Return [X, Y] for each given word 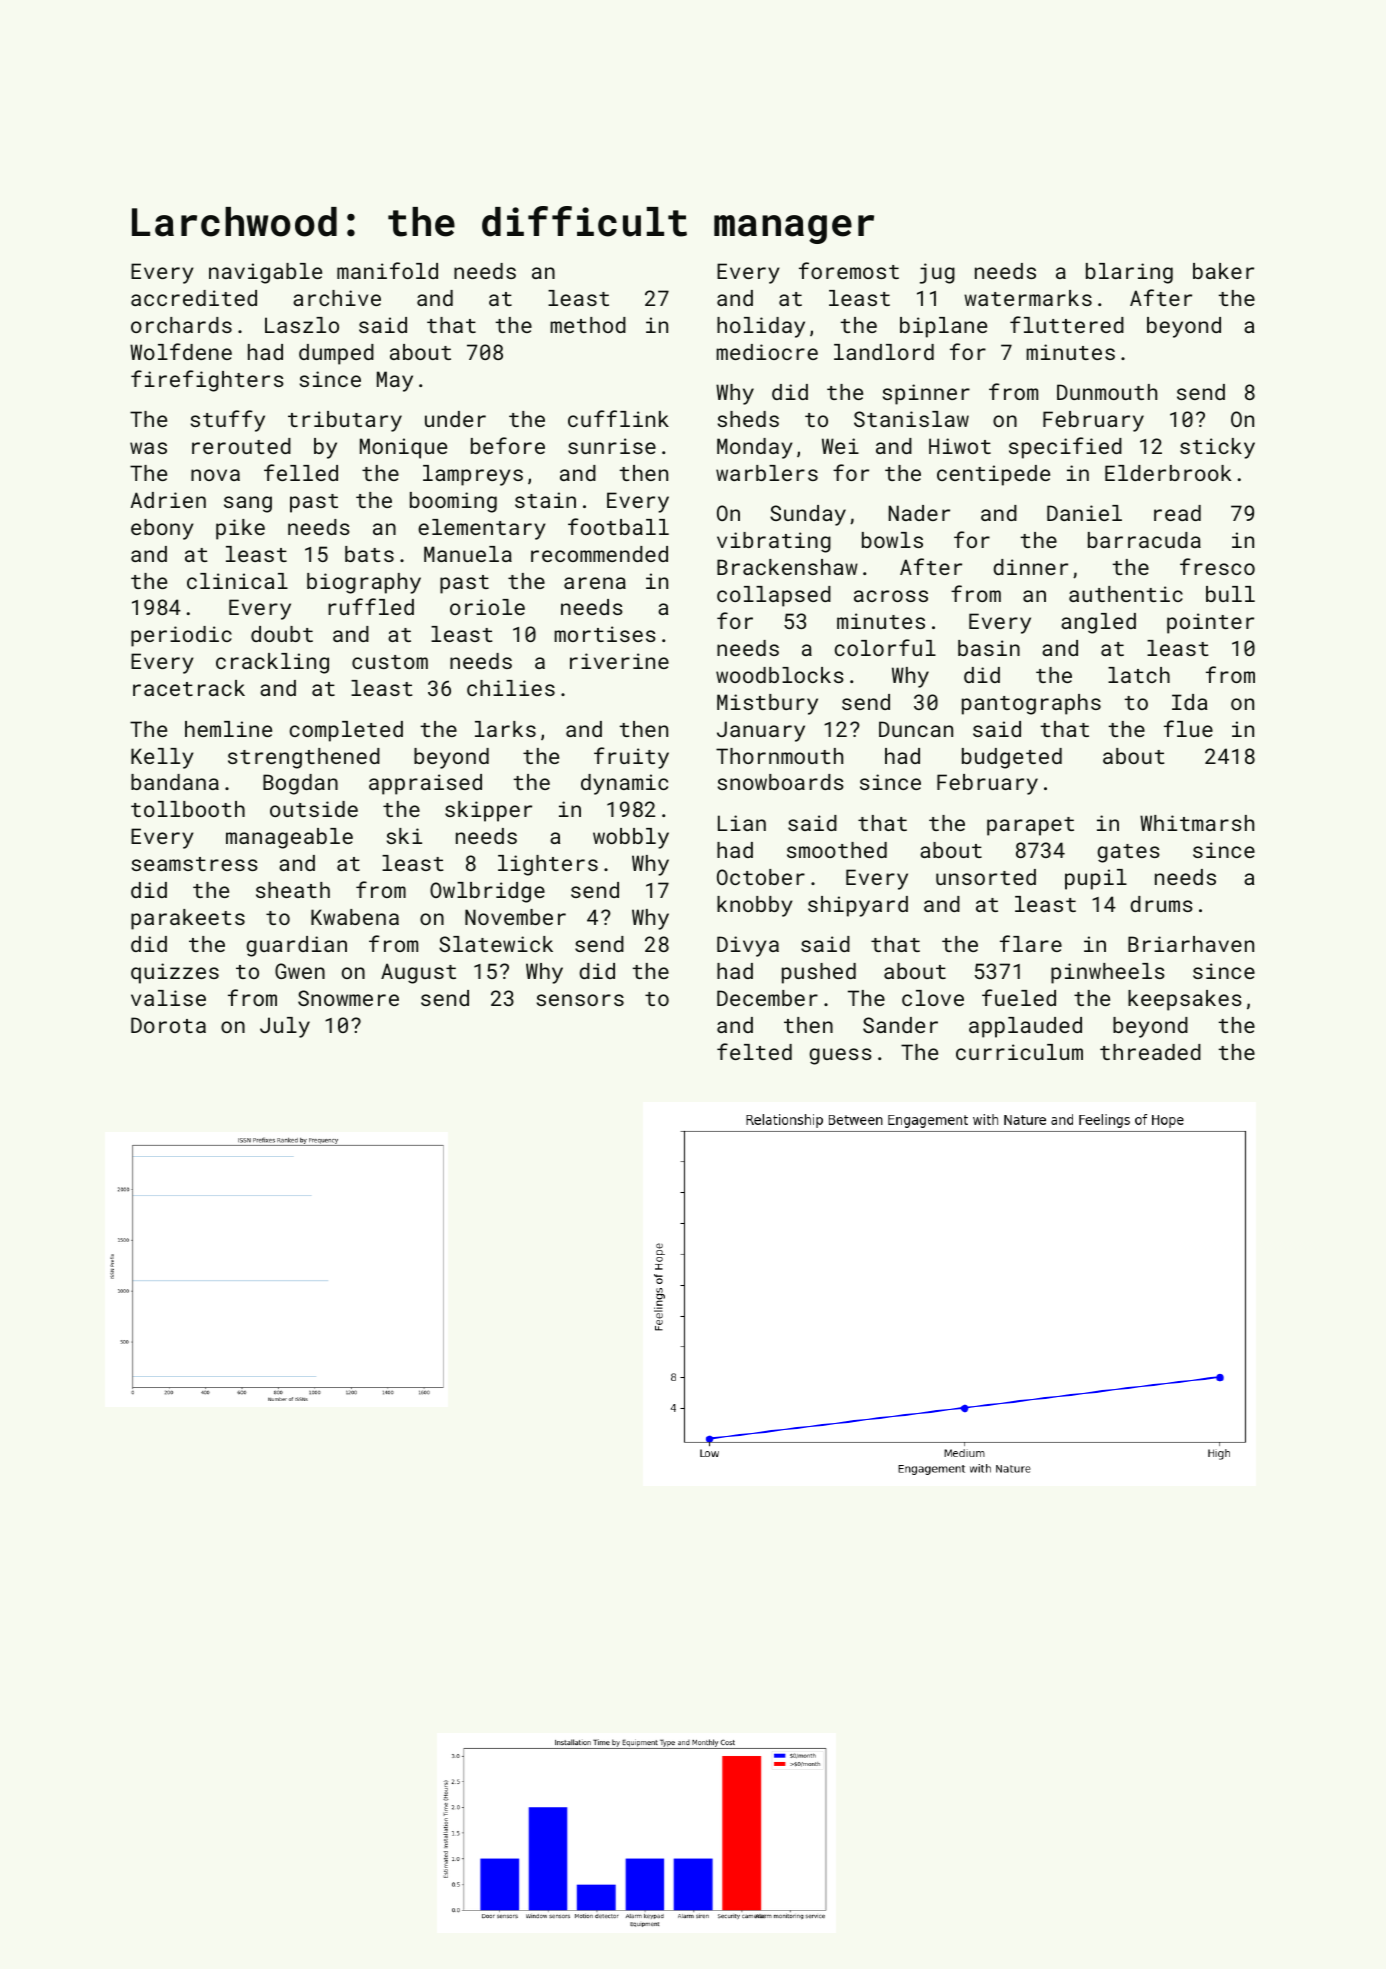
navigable [265, 273]
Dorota [168, 1025]
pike [240, 529]
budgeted [1012, 758]
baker [1223, 271]
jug [937, 273]
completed [346, 731]
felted [754, 1051]
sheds [748, 419]
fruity [631, 758]
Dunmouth [1107, 392]
